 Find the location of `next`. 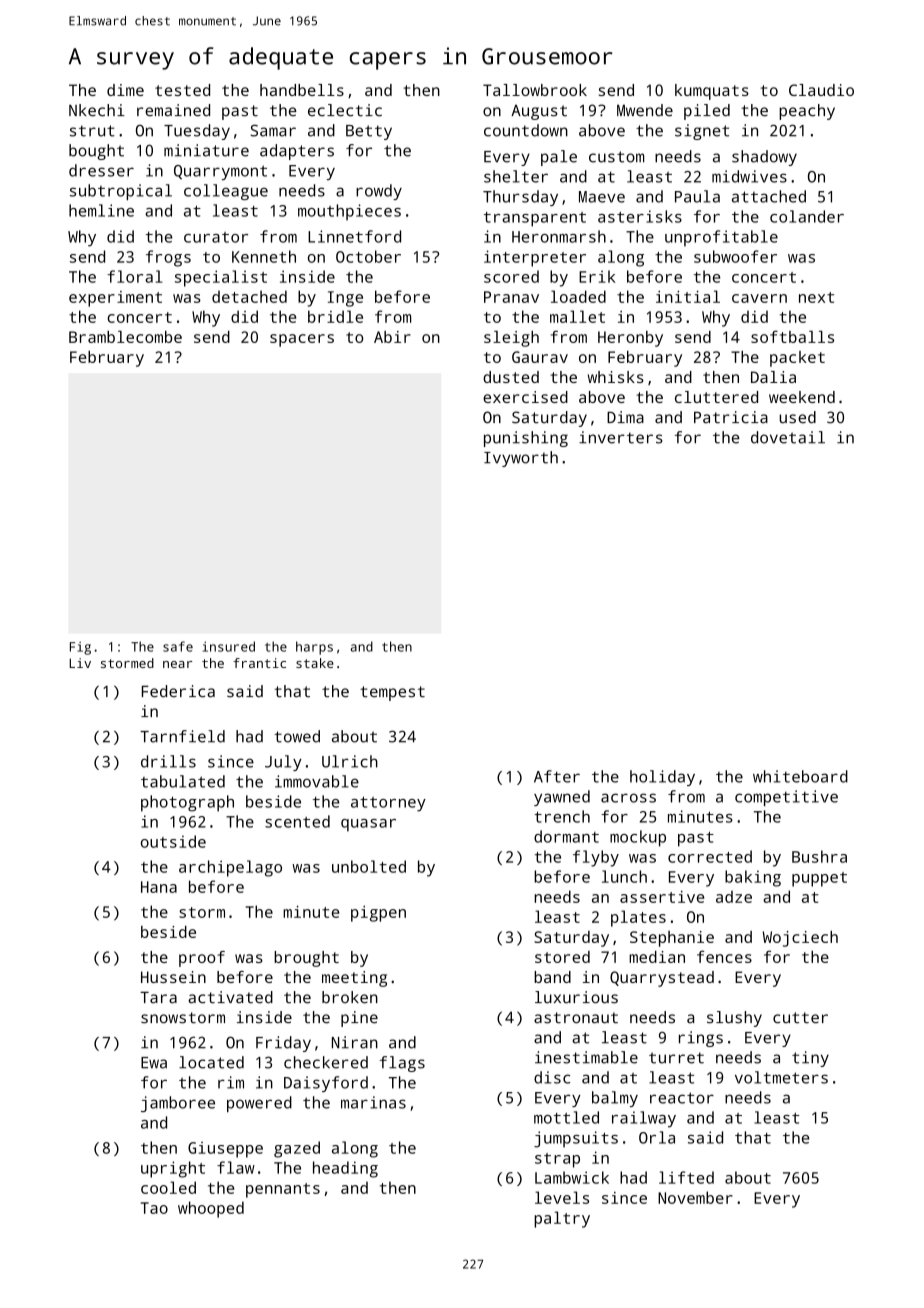

next is located at coordinates (816, 297).
